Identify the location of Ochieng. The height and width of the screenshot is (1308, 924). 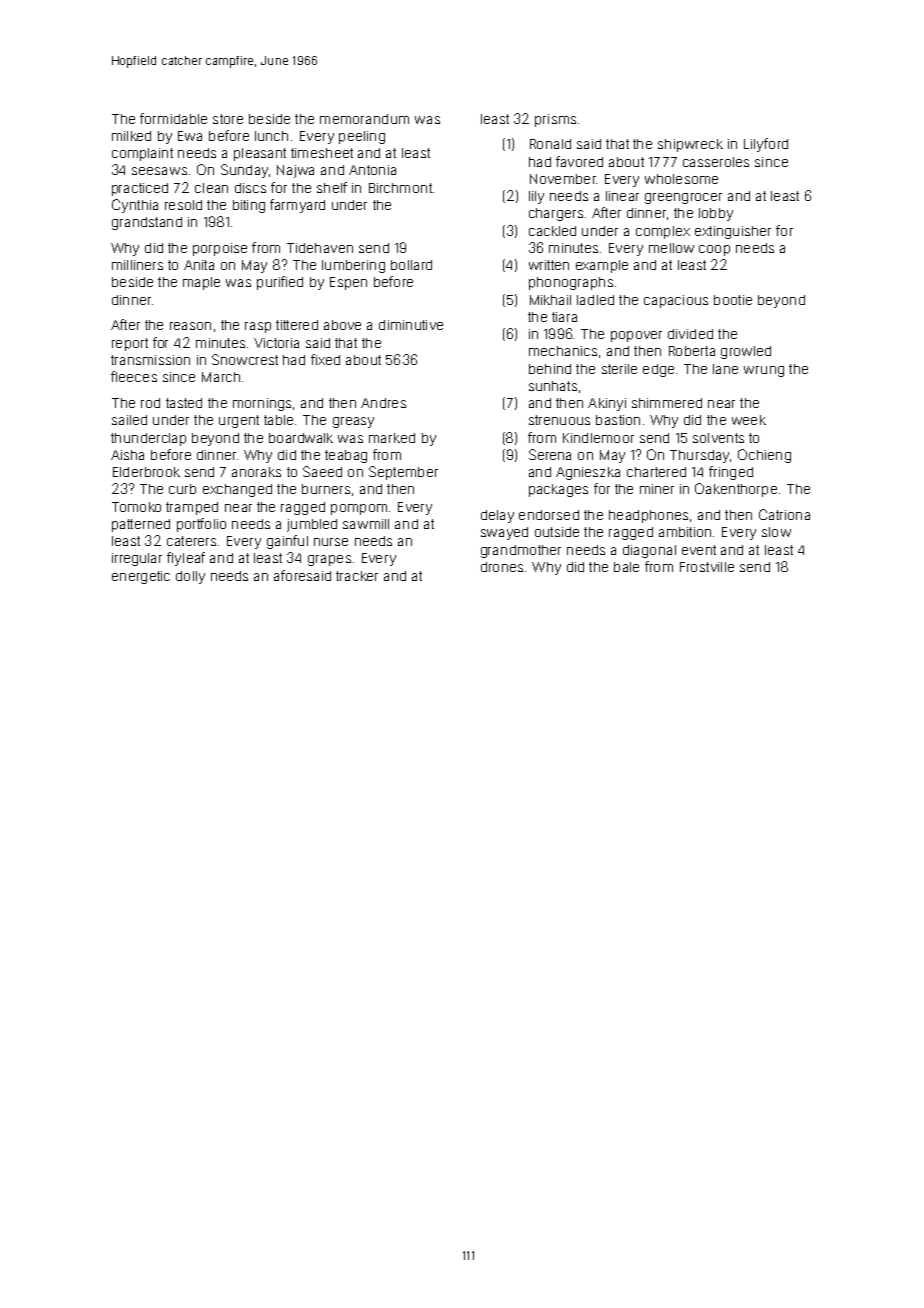
(764, 456).
